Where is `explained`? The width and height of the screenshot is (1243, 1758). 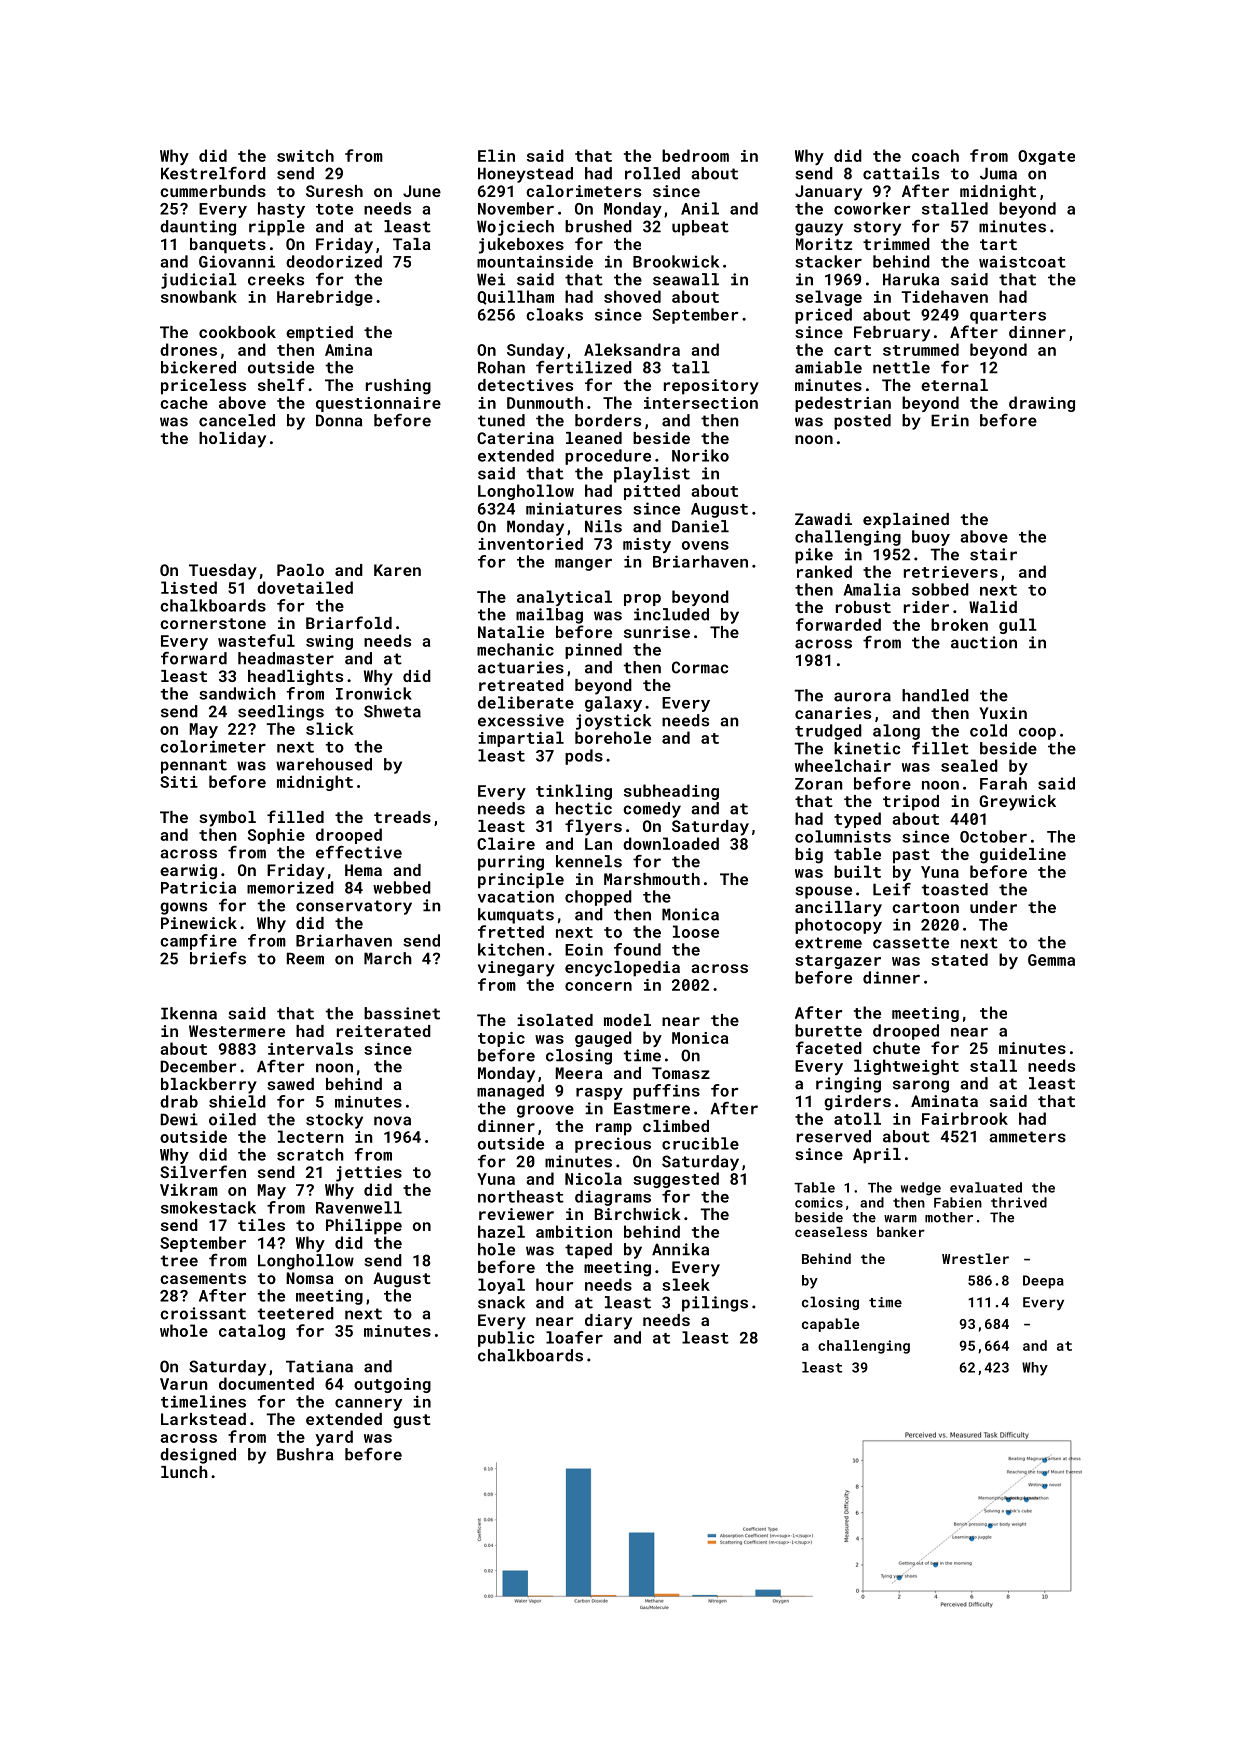 explained is located at coordinates (906, 521).
